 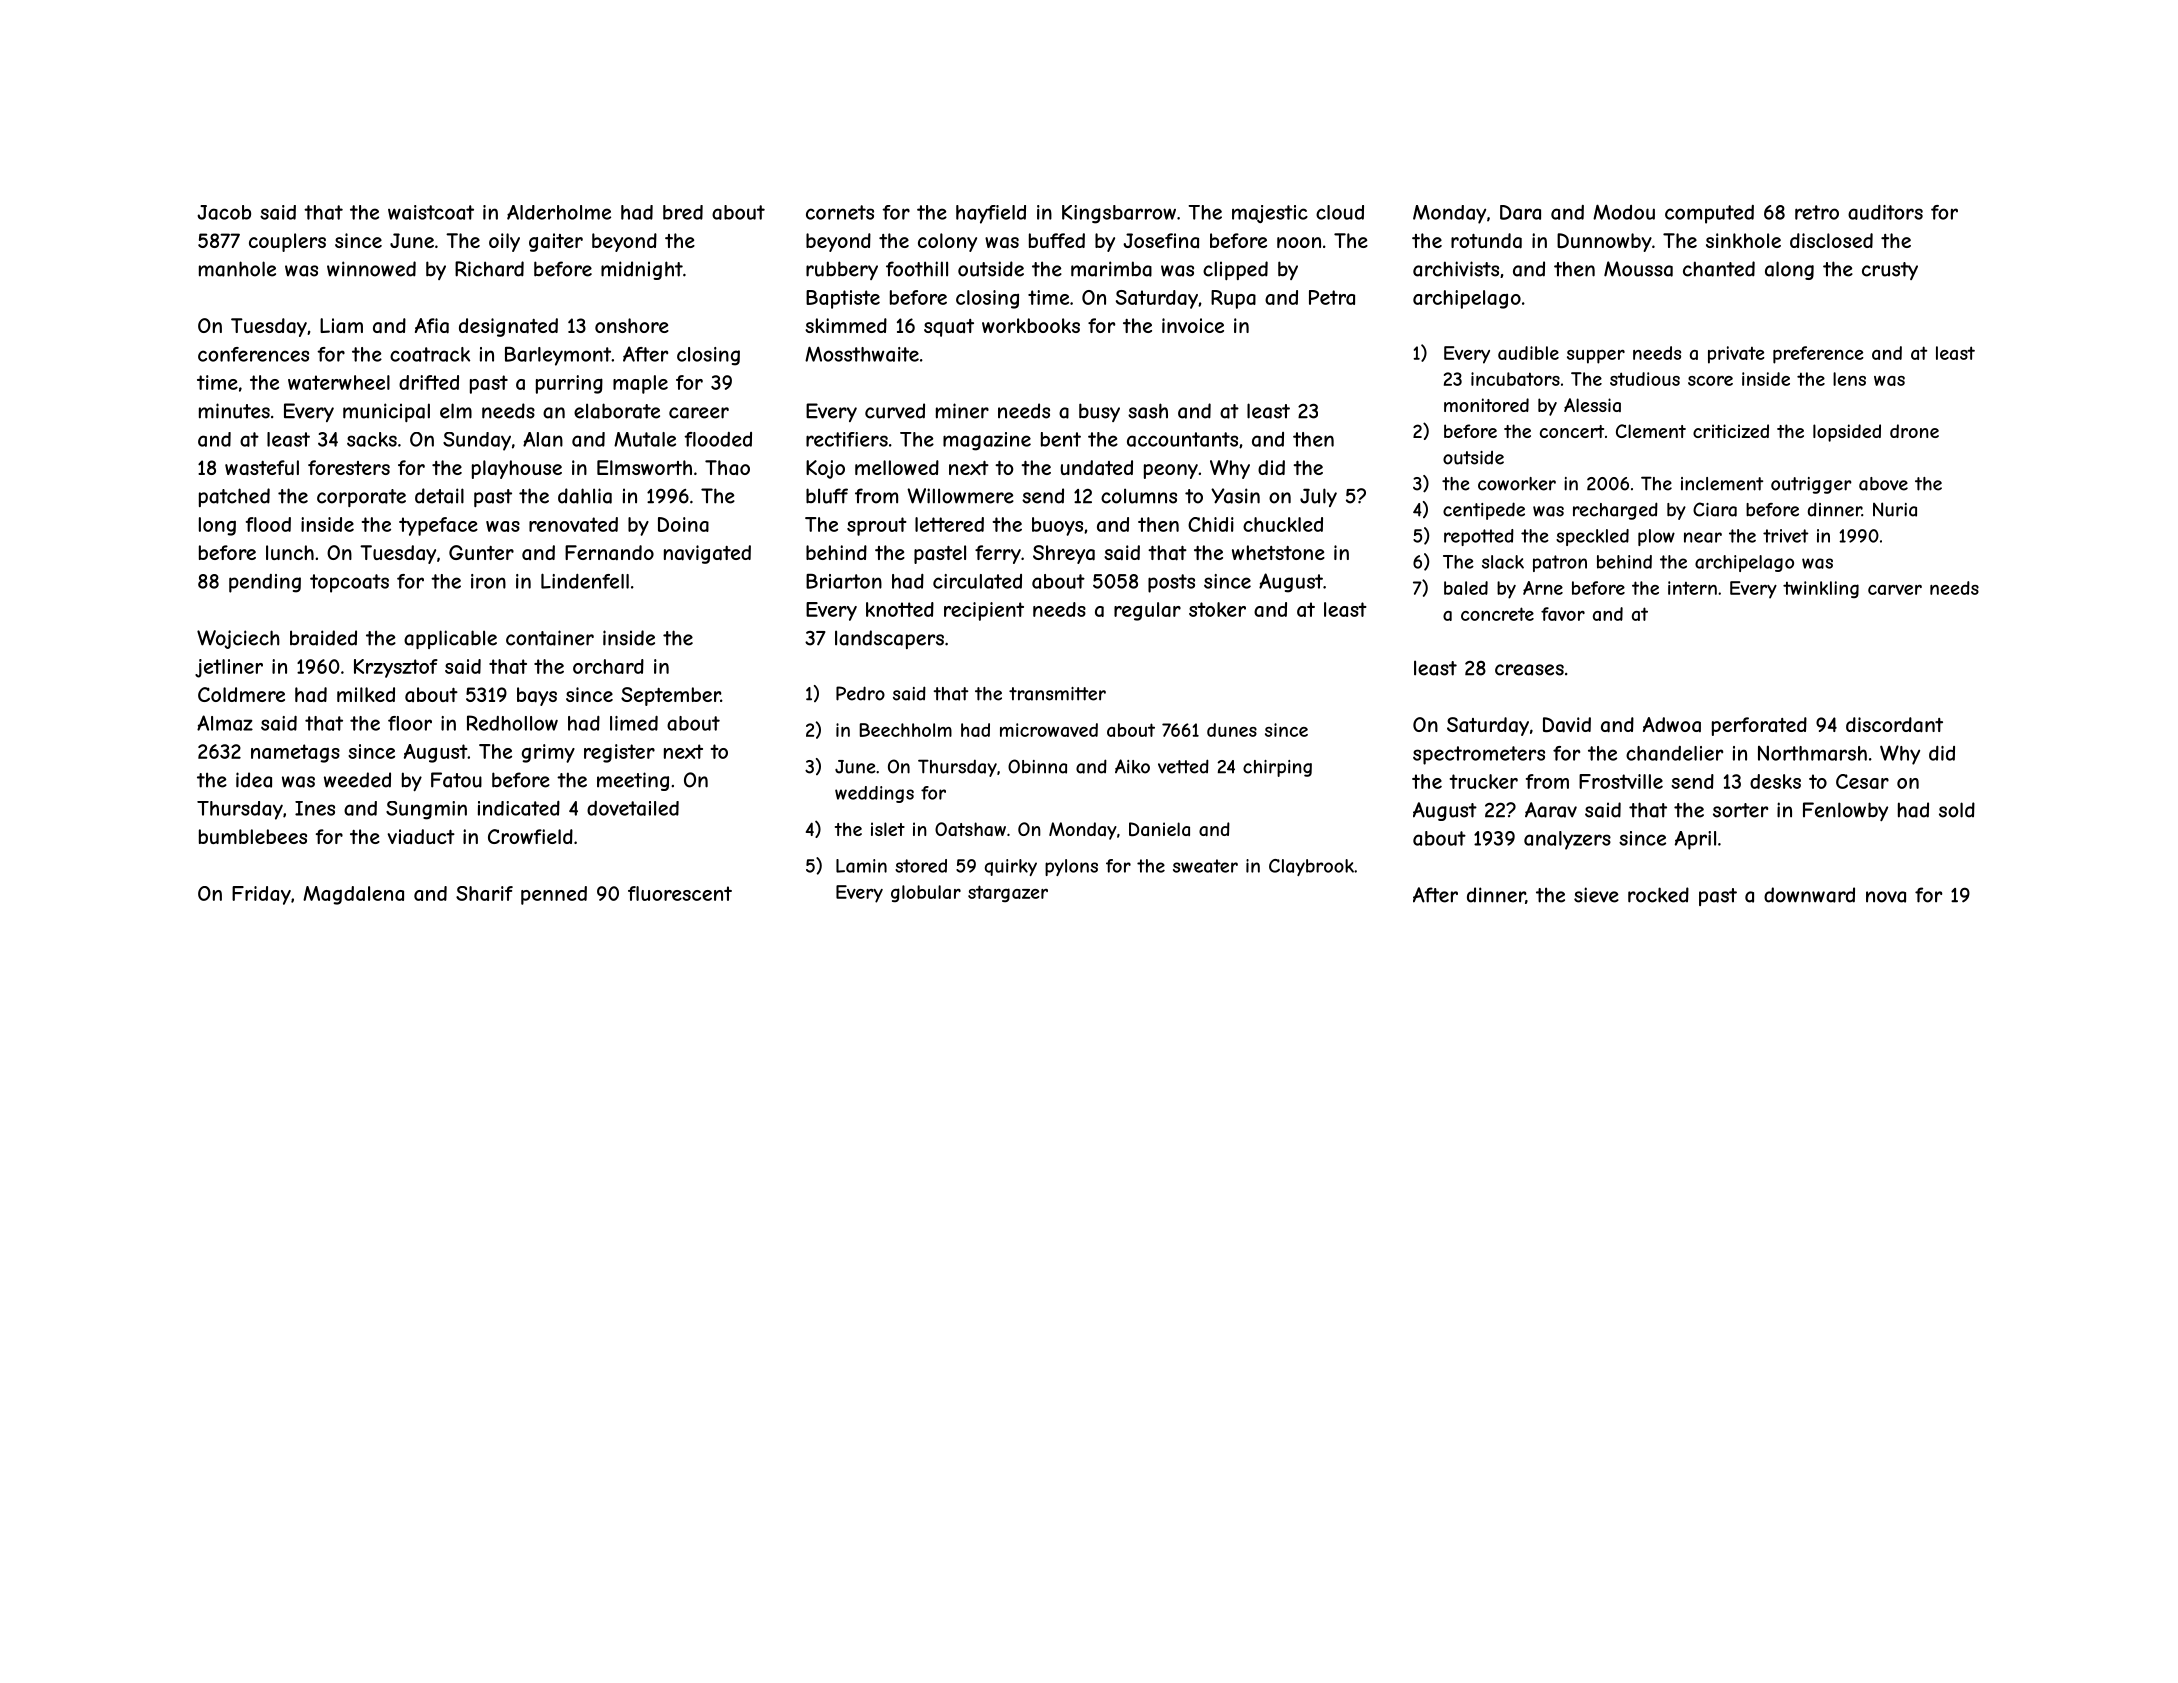 I want to click on accountants, so click(x=1182, y=439).
